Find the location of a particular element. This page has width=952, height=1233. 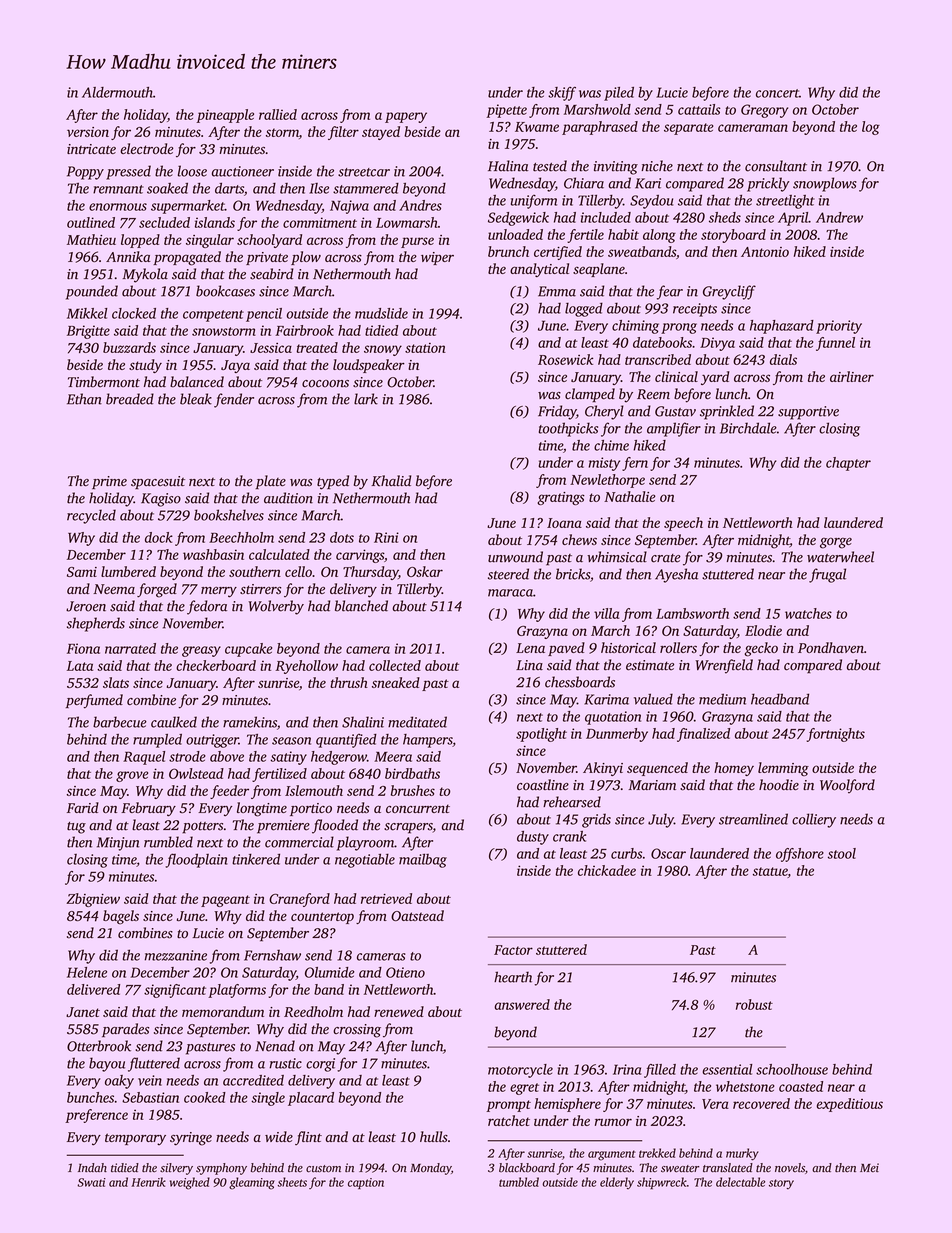

Beechholm is located at coordinates (241, 537).
